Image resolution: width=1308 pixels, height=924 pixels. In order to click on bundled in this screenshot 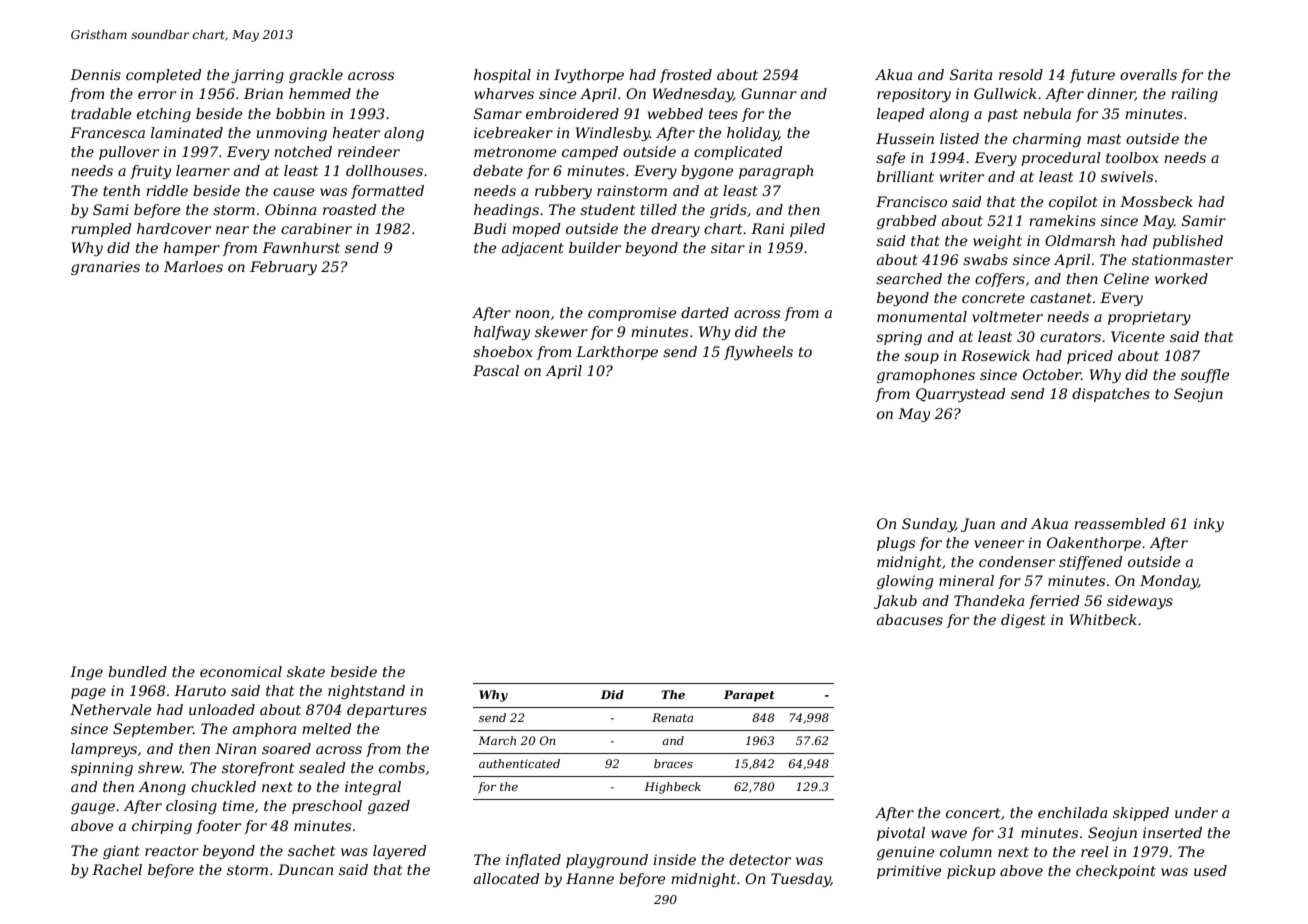, I will do `click(137, 671)`.
